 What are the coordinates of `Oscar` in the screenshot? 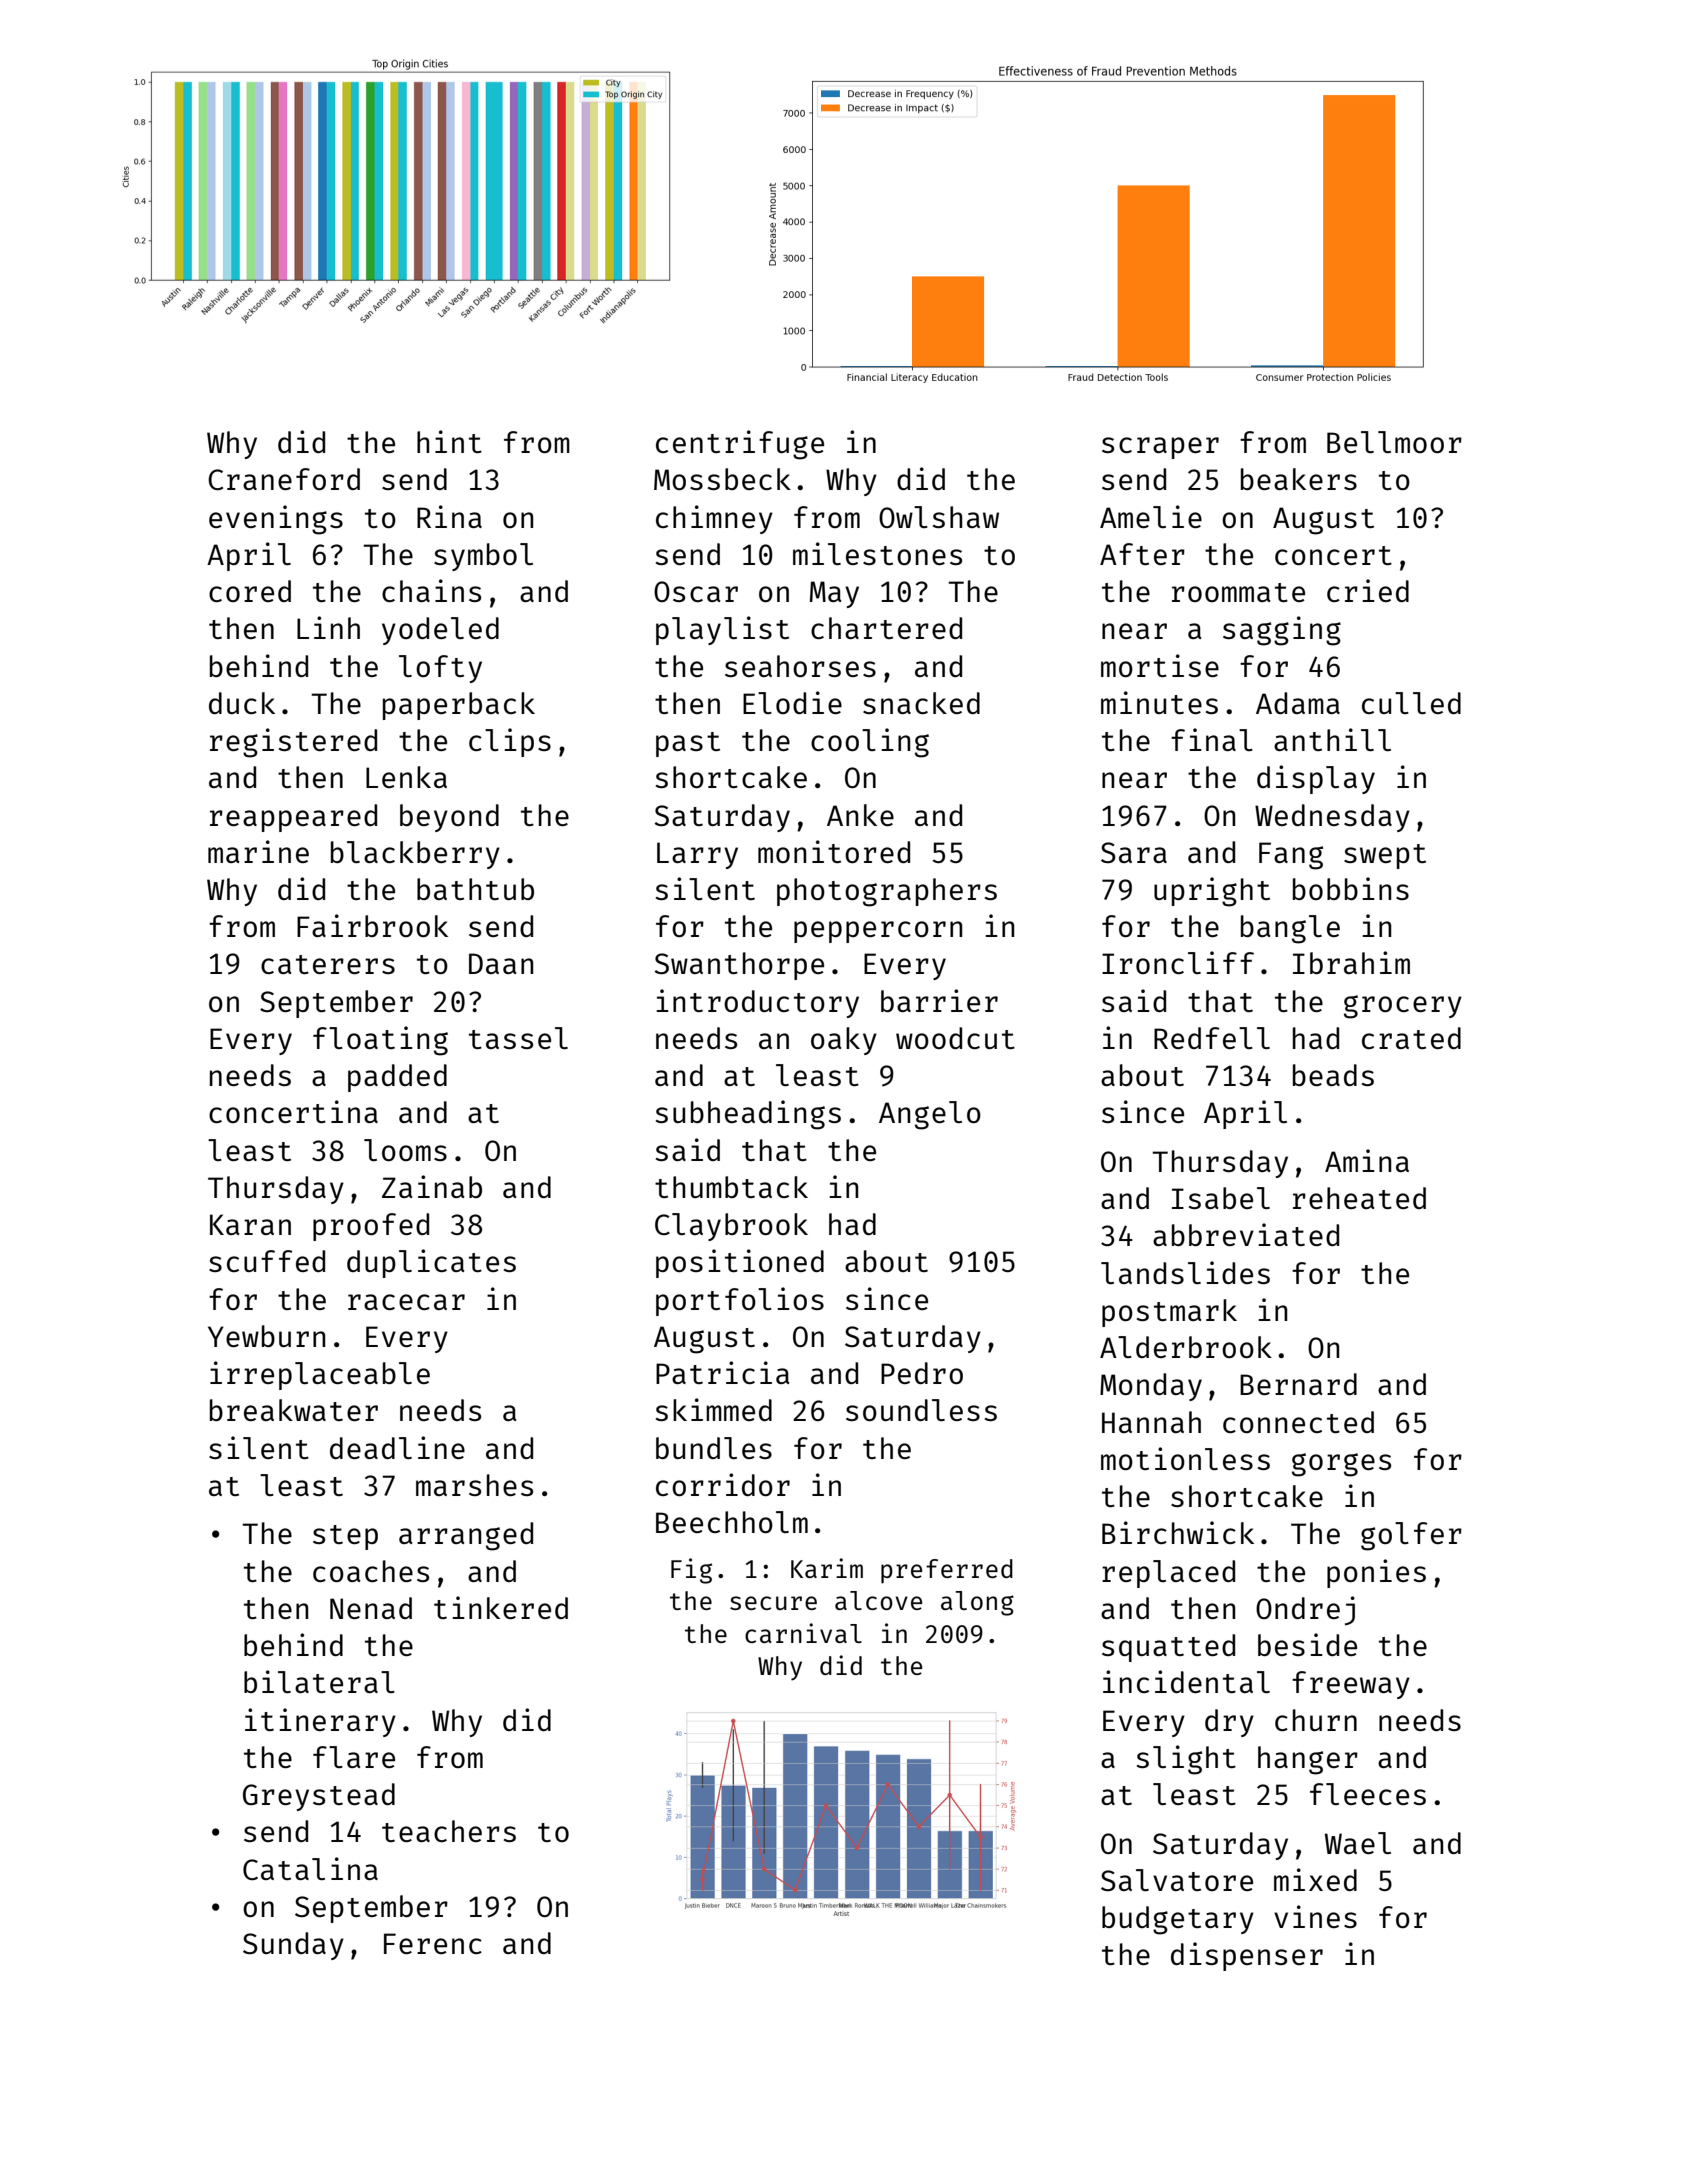 It's located at (696, 591).
